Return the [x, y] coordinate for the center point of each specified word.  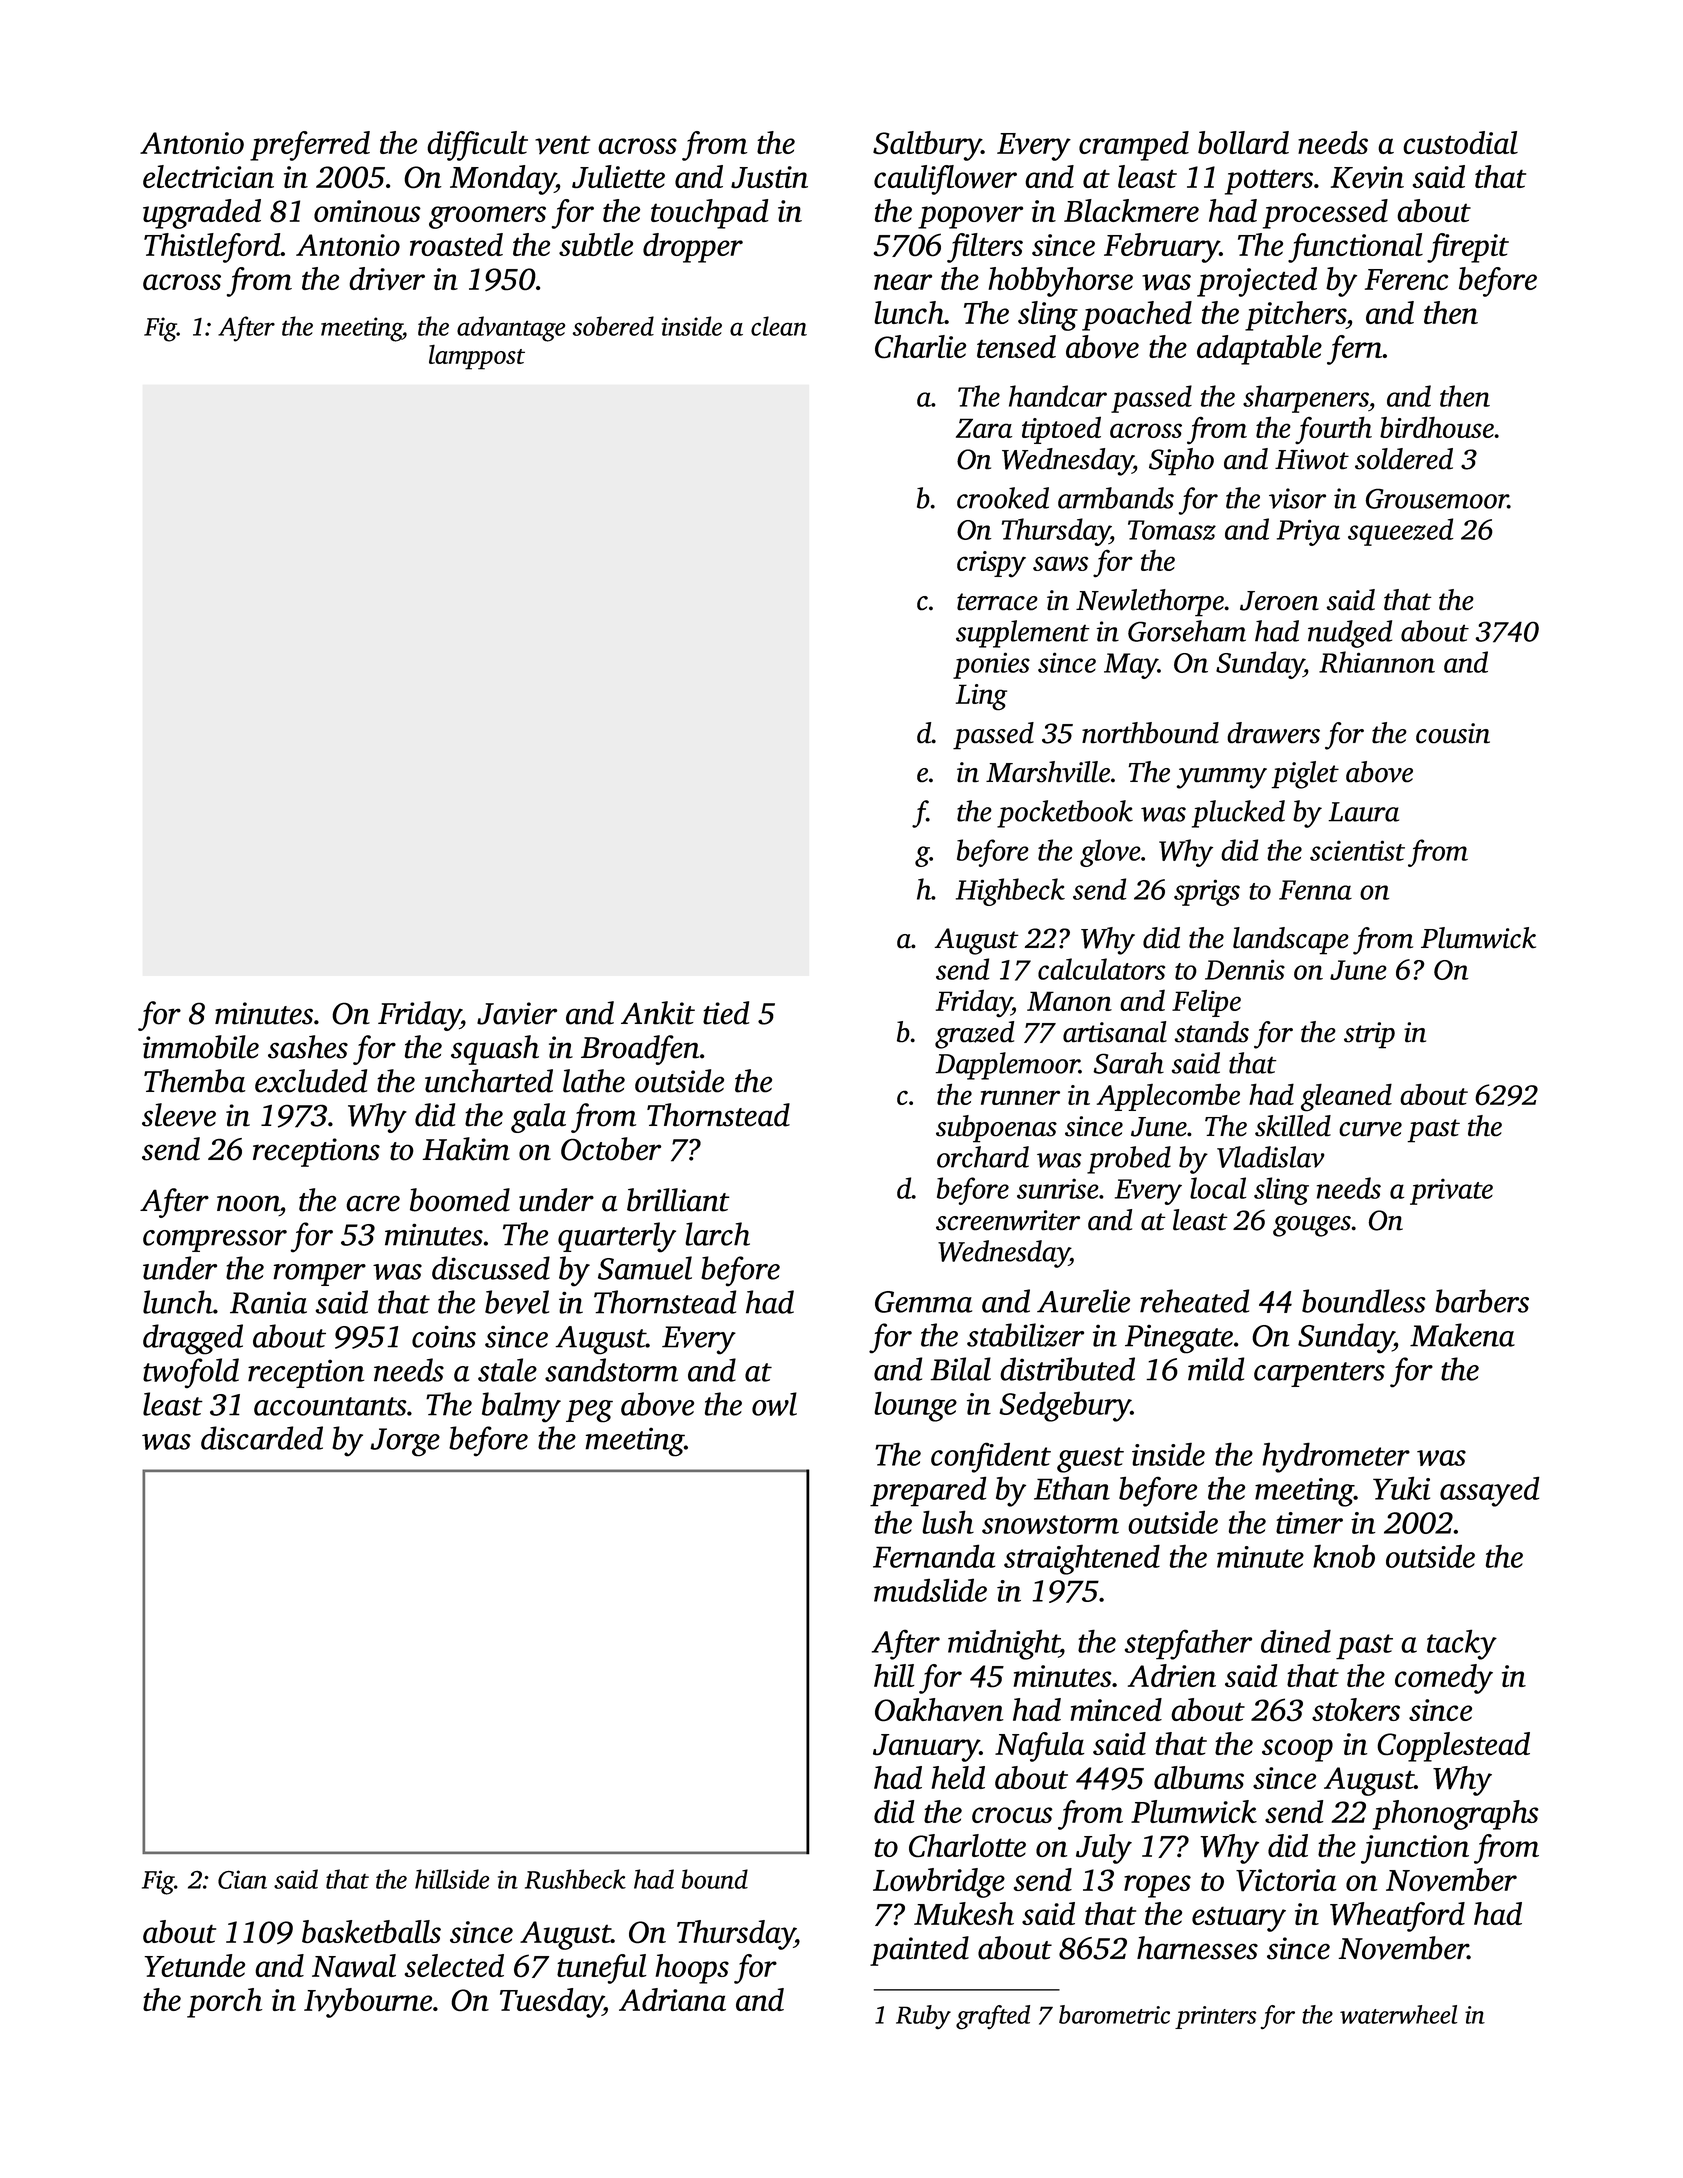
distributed [1067, 1369]
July [1104, 1849]
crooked [1003, 498]
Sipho [1181, 462]
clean [779, 326]
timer [1309, 1523]
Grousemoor [1436, 499]
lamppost [477, 357]
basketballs [371, 1931]
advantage [511, 329]
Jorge [405, 1442]
